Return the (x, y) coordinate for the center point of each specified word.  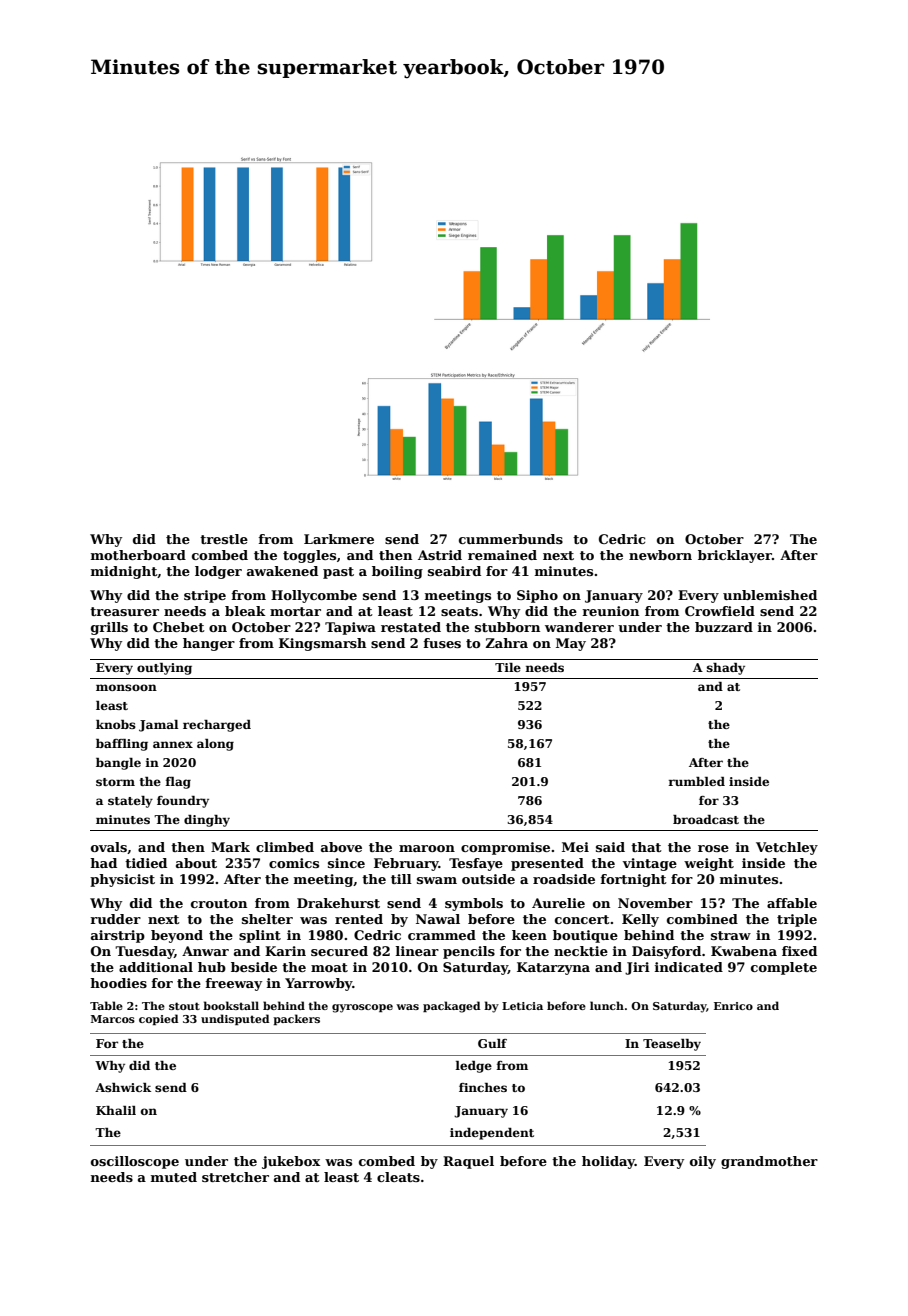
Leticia (522, 1006)
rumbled (696, 781)
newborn (660, 555)
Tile (508, 667)
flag (178, 783)
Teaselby (672, 1045)
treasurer (124, 611)
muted (174, 1177)
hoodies (118, 983)
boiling (397, 572)
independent (492, 1134)
